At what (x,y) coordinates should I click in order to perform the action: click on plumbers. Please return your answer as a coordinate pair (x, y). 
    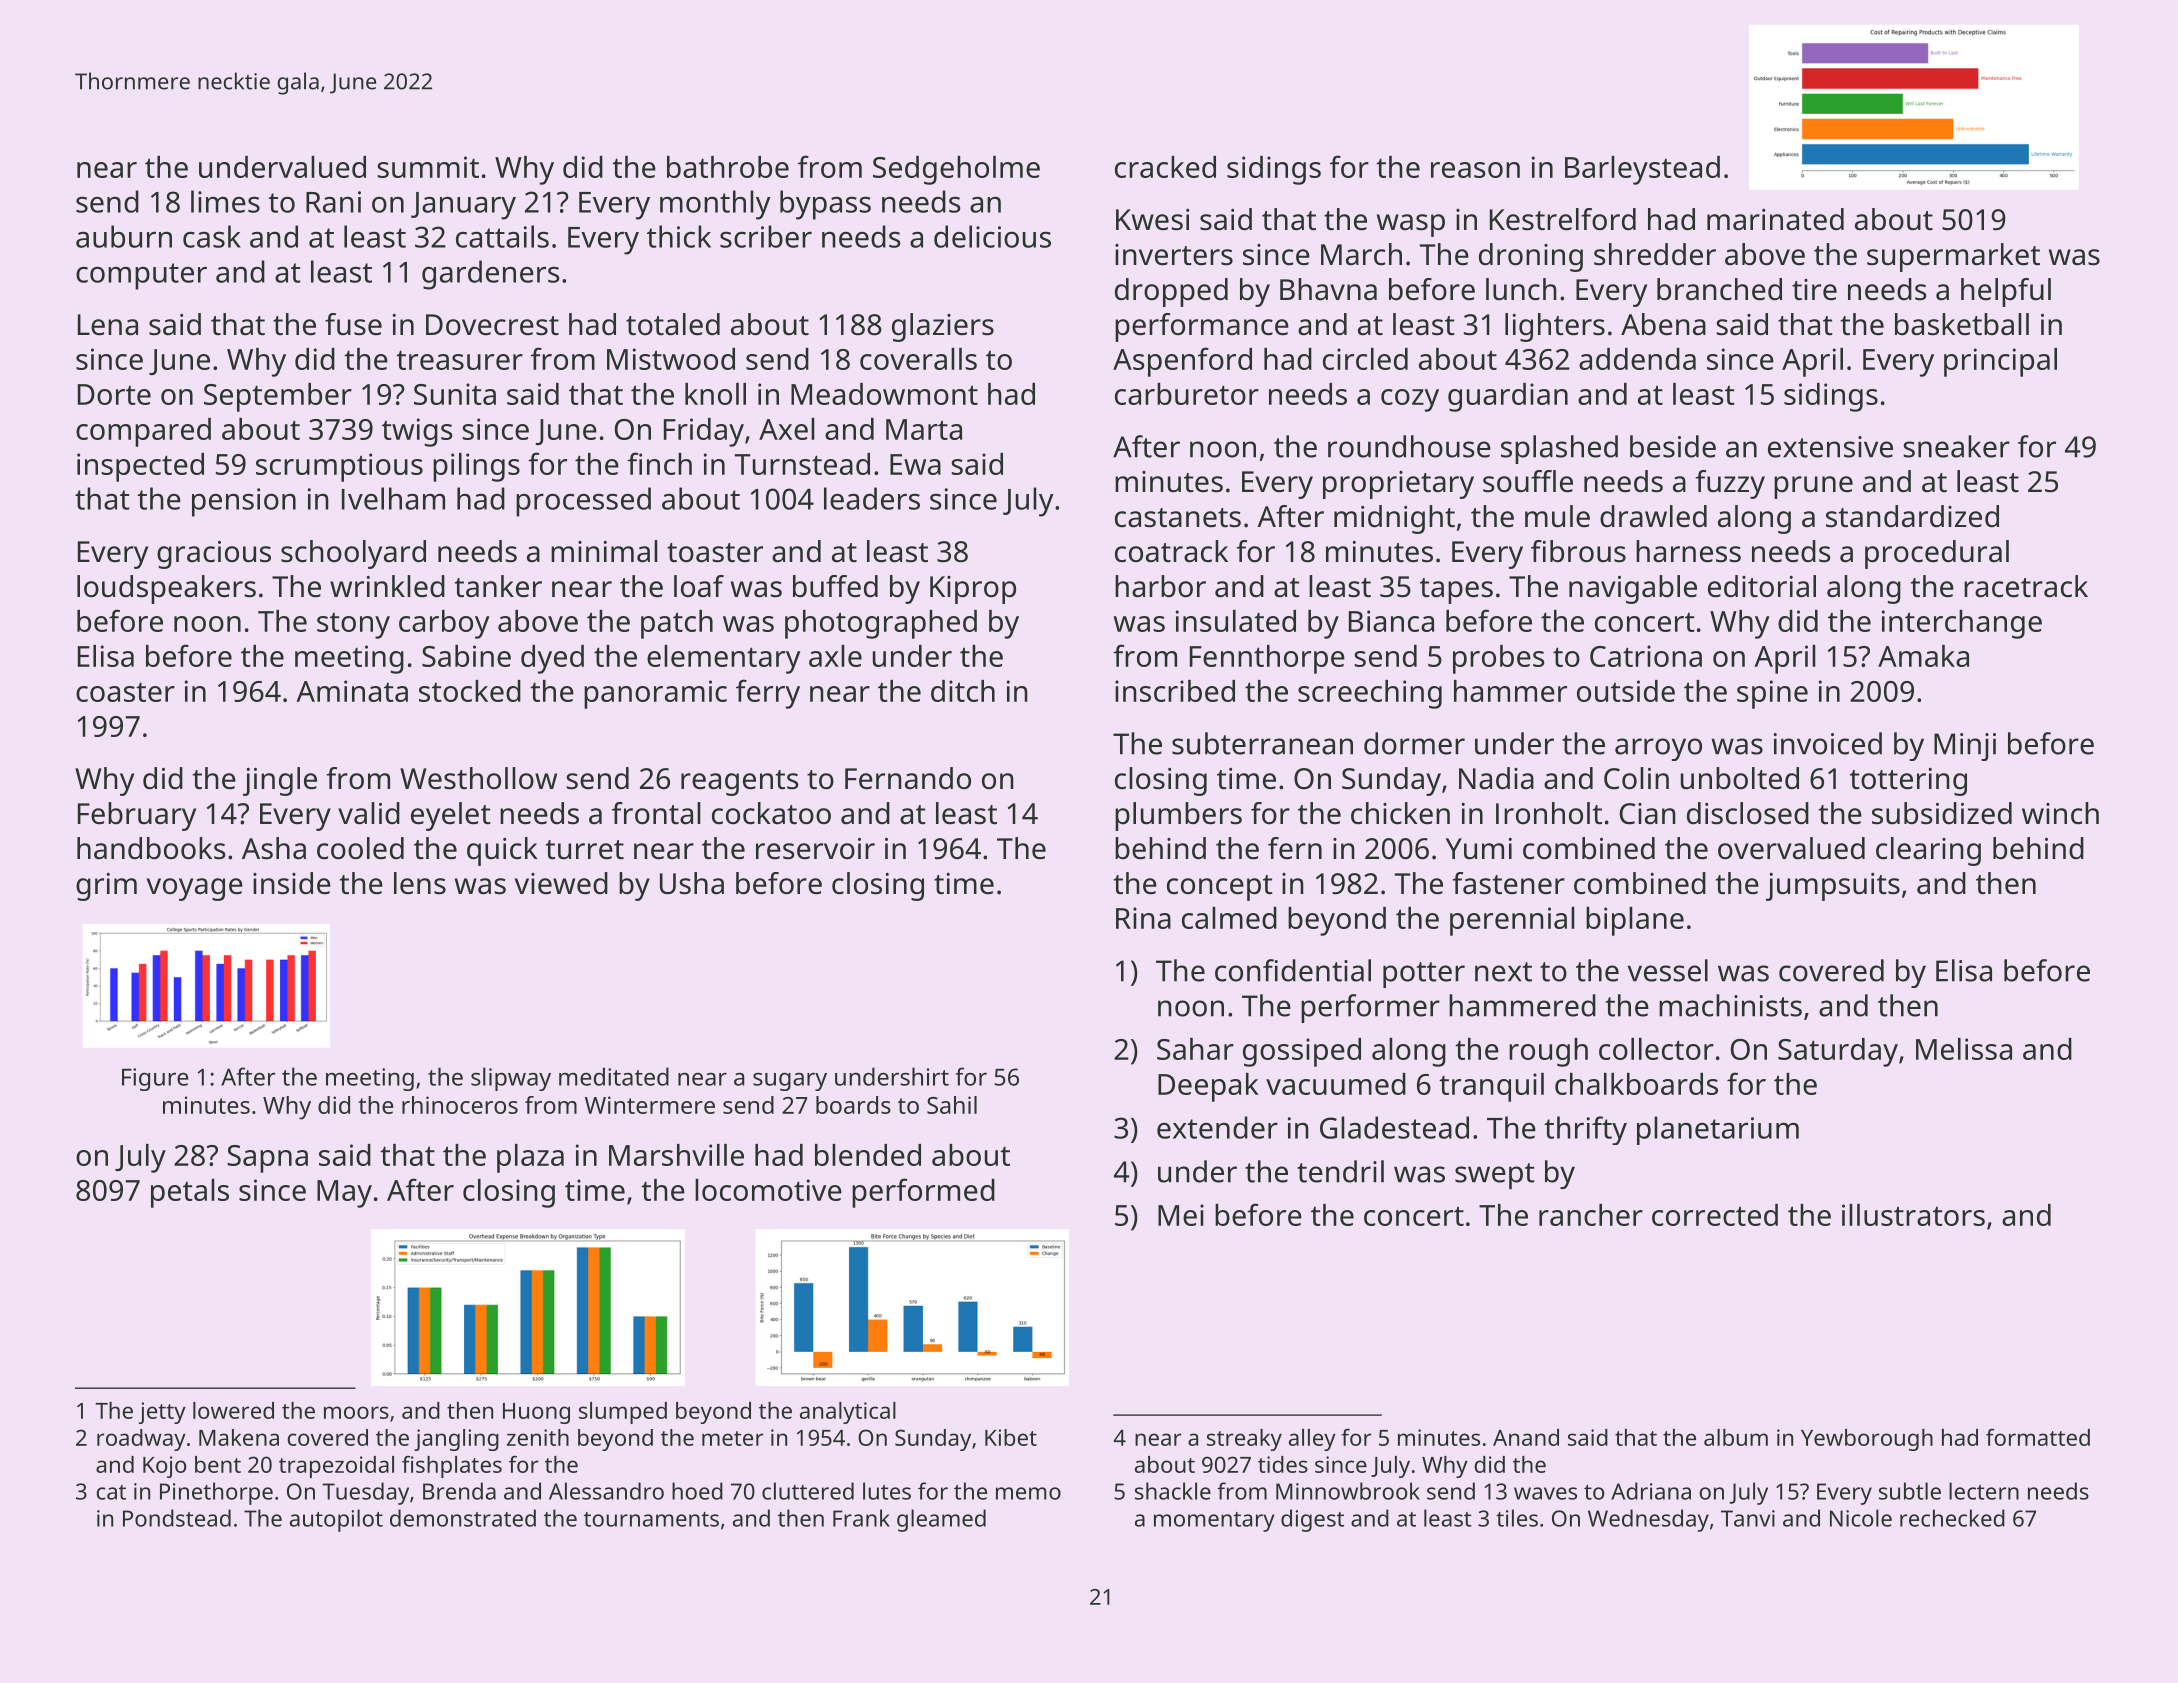
    Looking at the image, I should click on (1178, 816).
